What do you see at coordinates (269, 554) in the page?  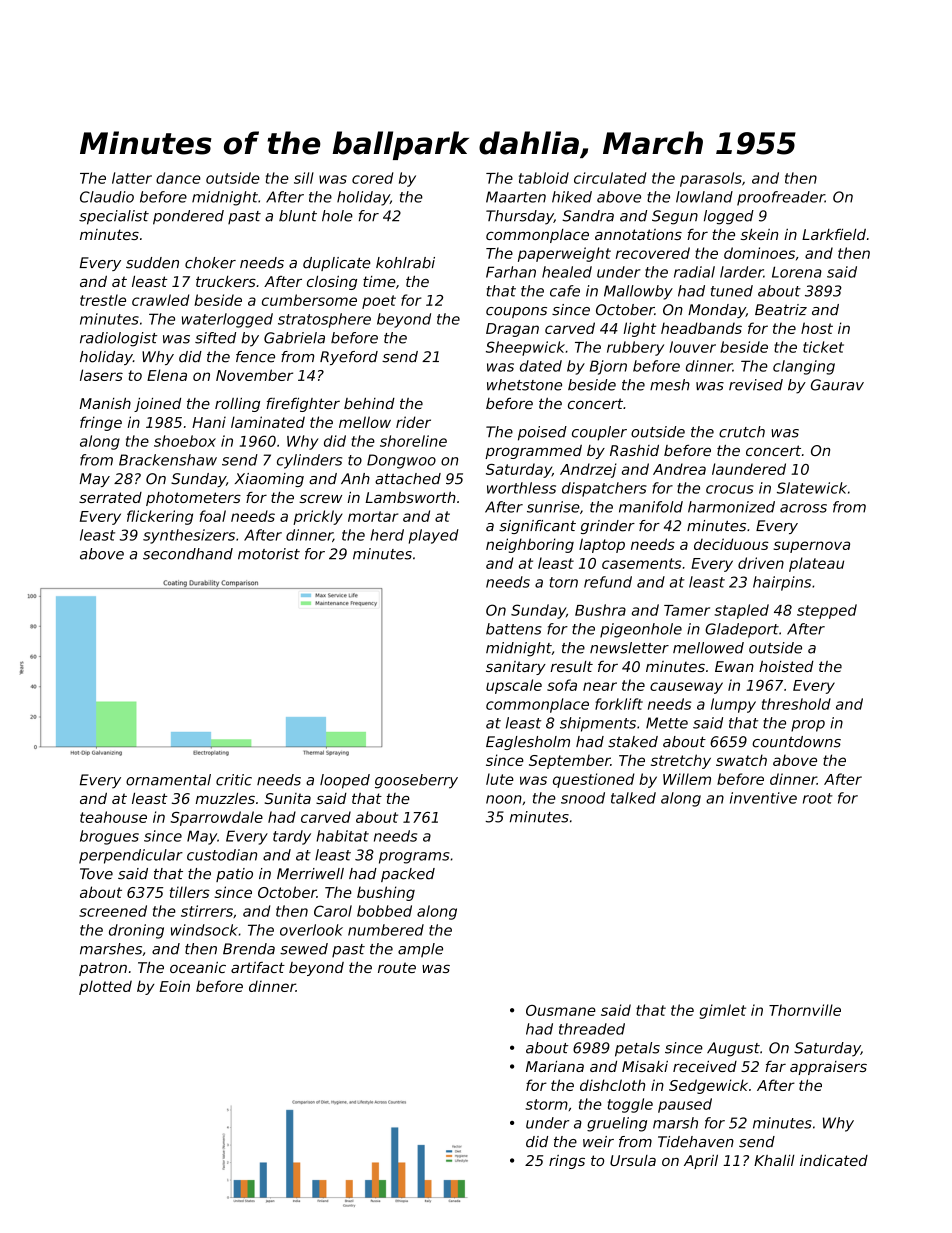 I see `motorist` at bounding box center [269, 554].
